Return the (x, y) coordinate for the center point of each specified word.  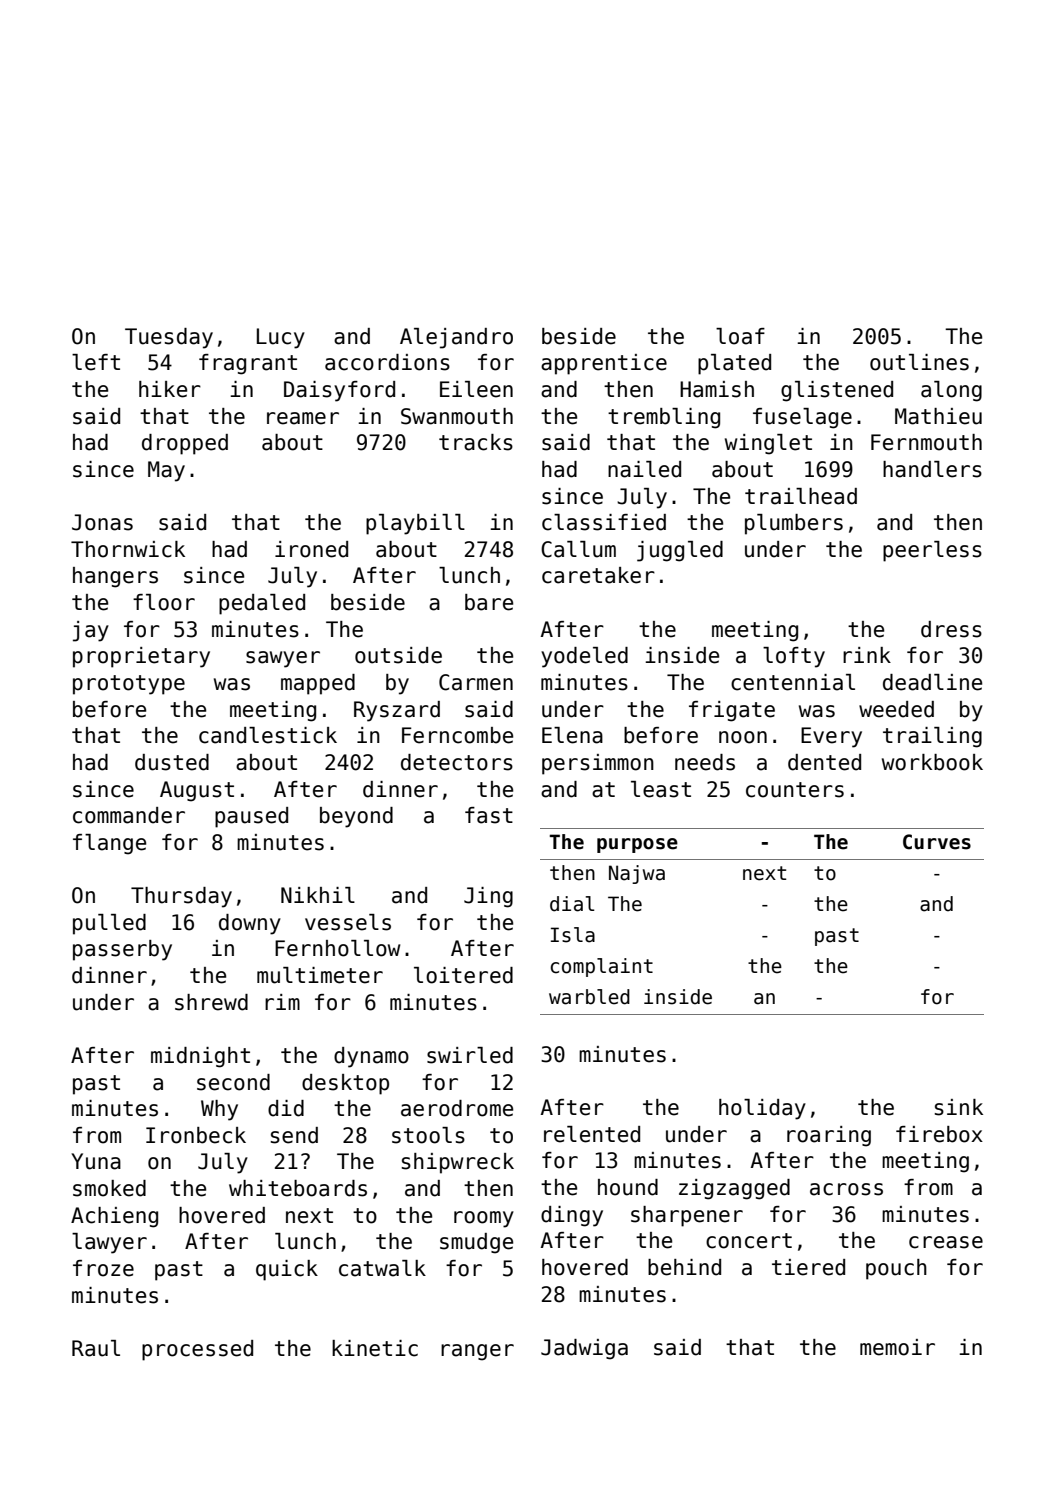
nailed (644, 469)
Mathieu (938, 416)
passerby (122, 950)
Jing (488, 897)
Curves (937, 842)
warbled (589, 997)
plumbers (794, 524)
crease (946, 1242)
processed (197, 1350)
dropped (185, 444)
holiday (762, 1109)
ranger (477, 1352)
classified (604, 522)
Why (219, 1110)
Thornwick (128, 549)
